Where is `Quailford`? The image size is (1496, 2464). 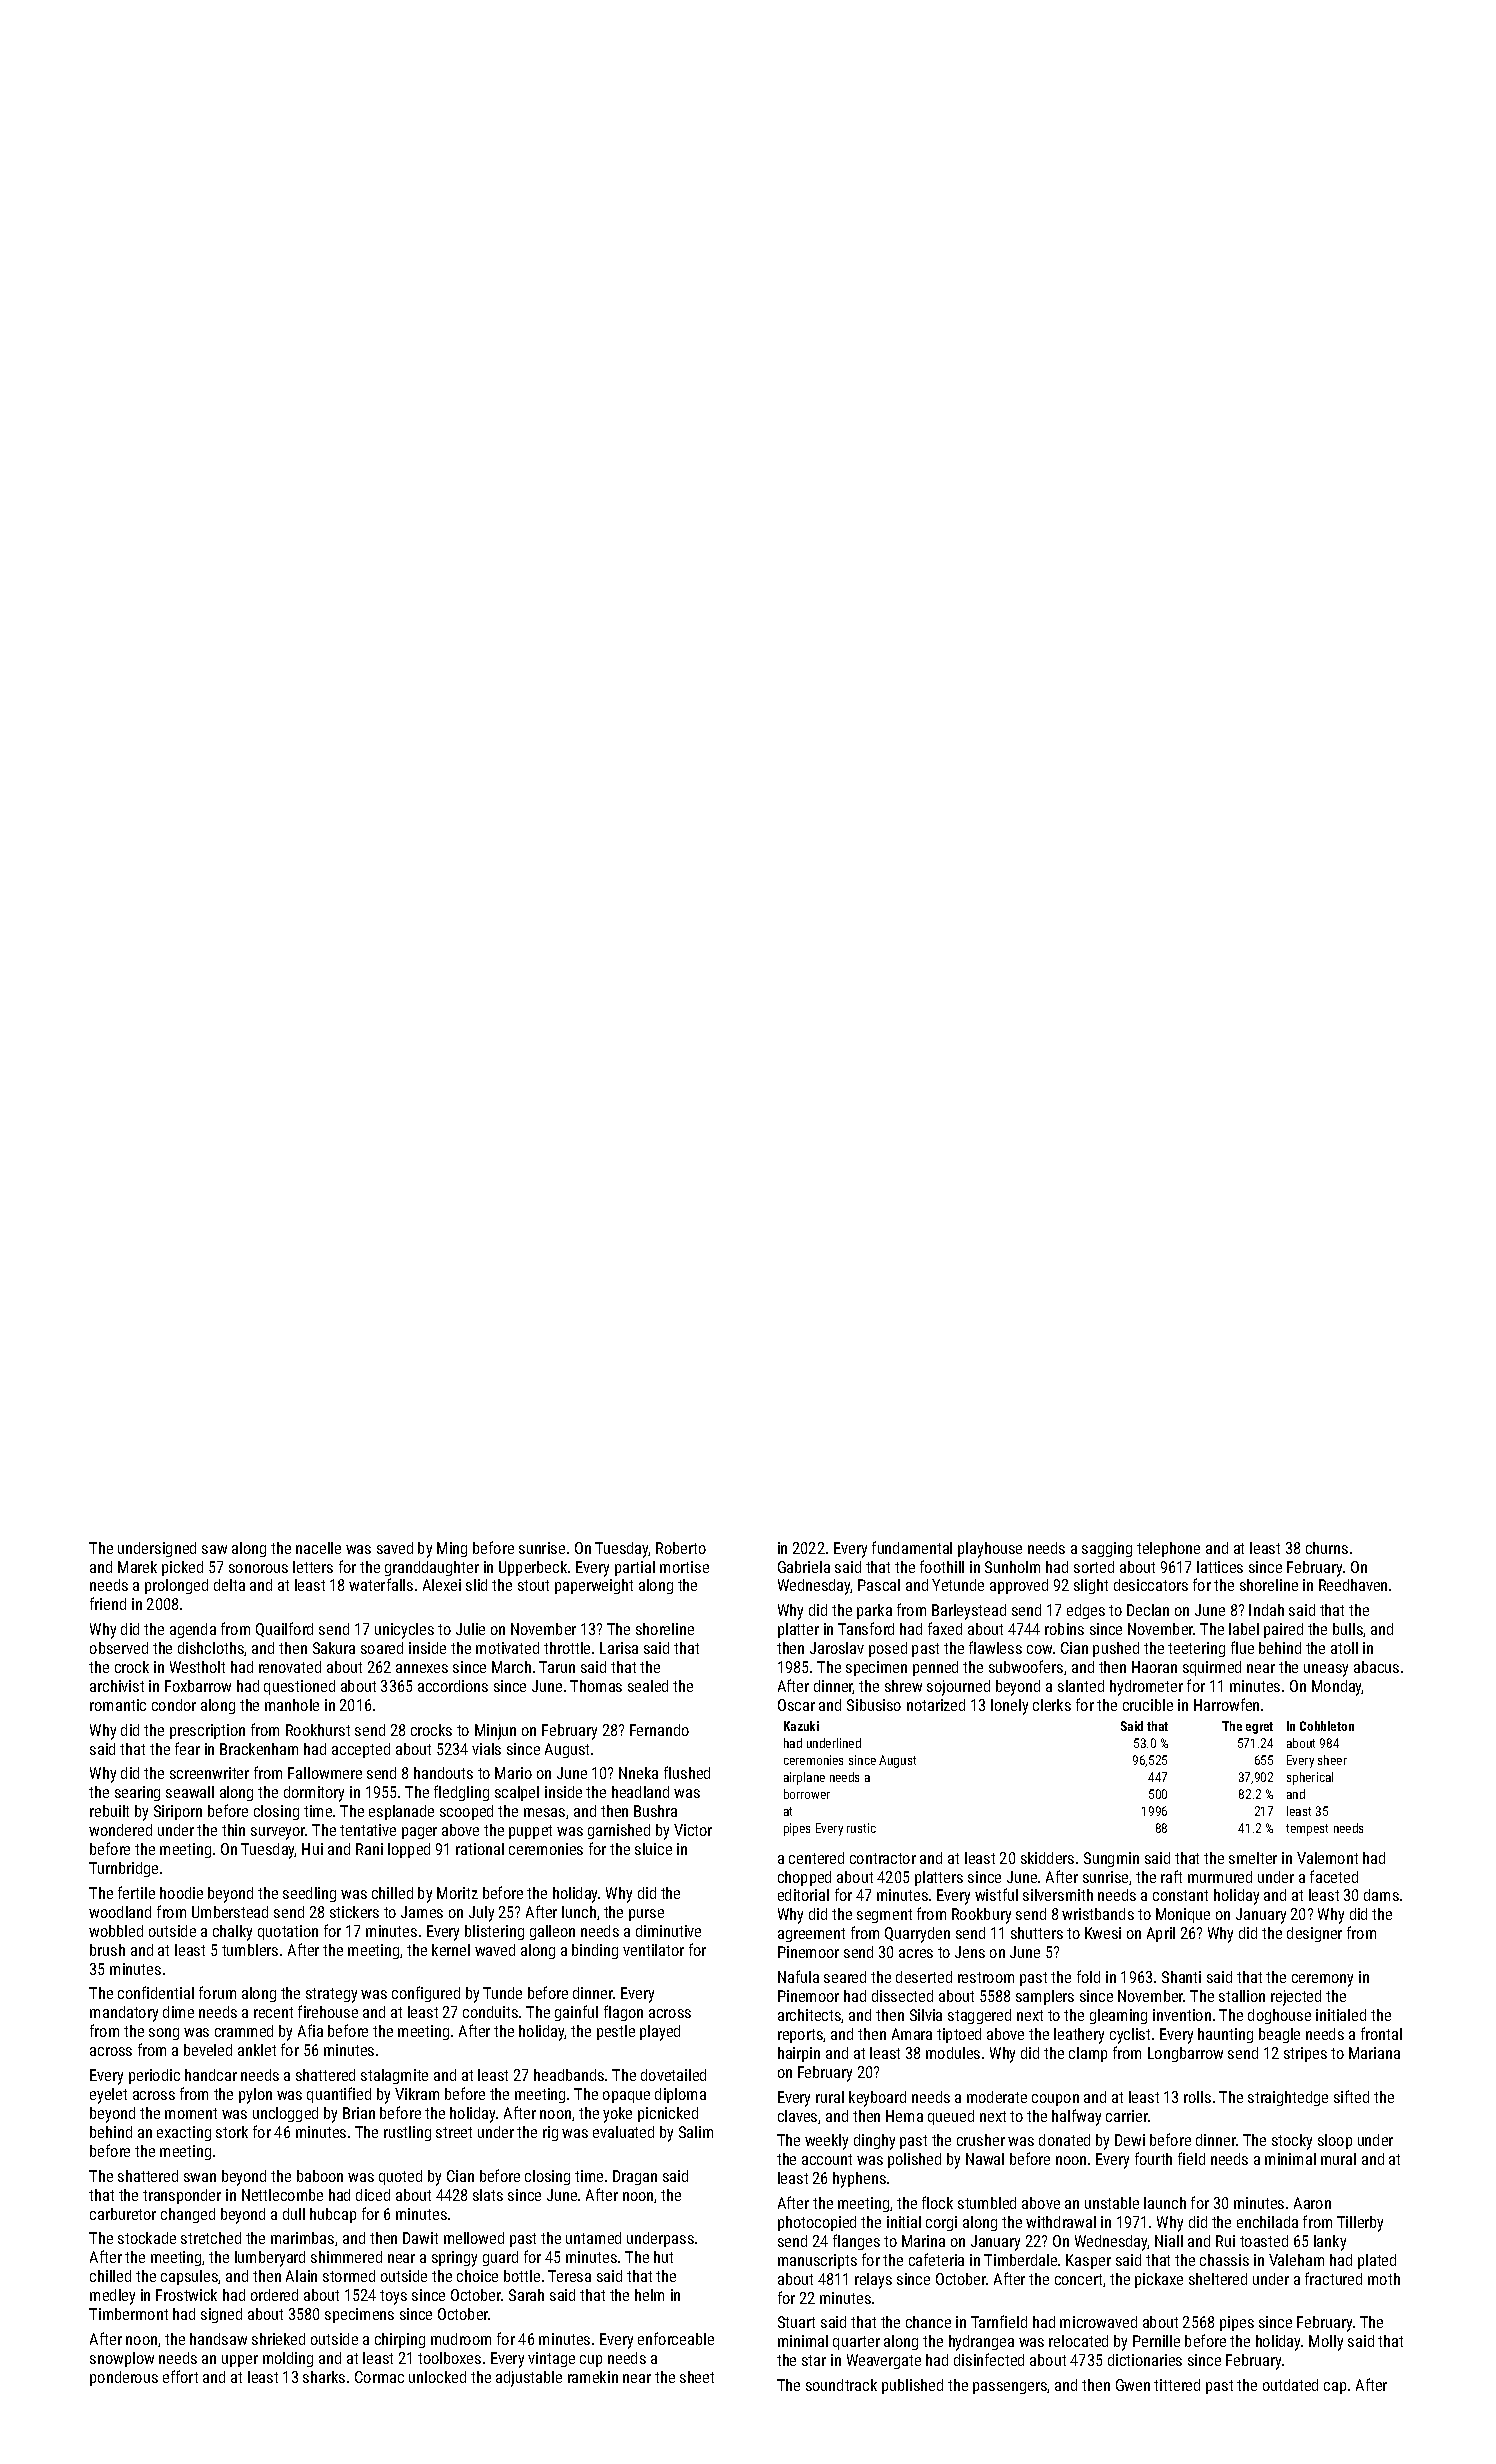 Quailford is located at coordinates (284, 1629).
